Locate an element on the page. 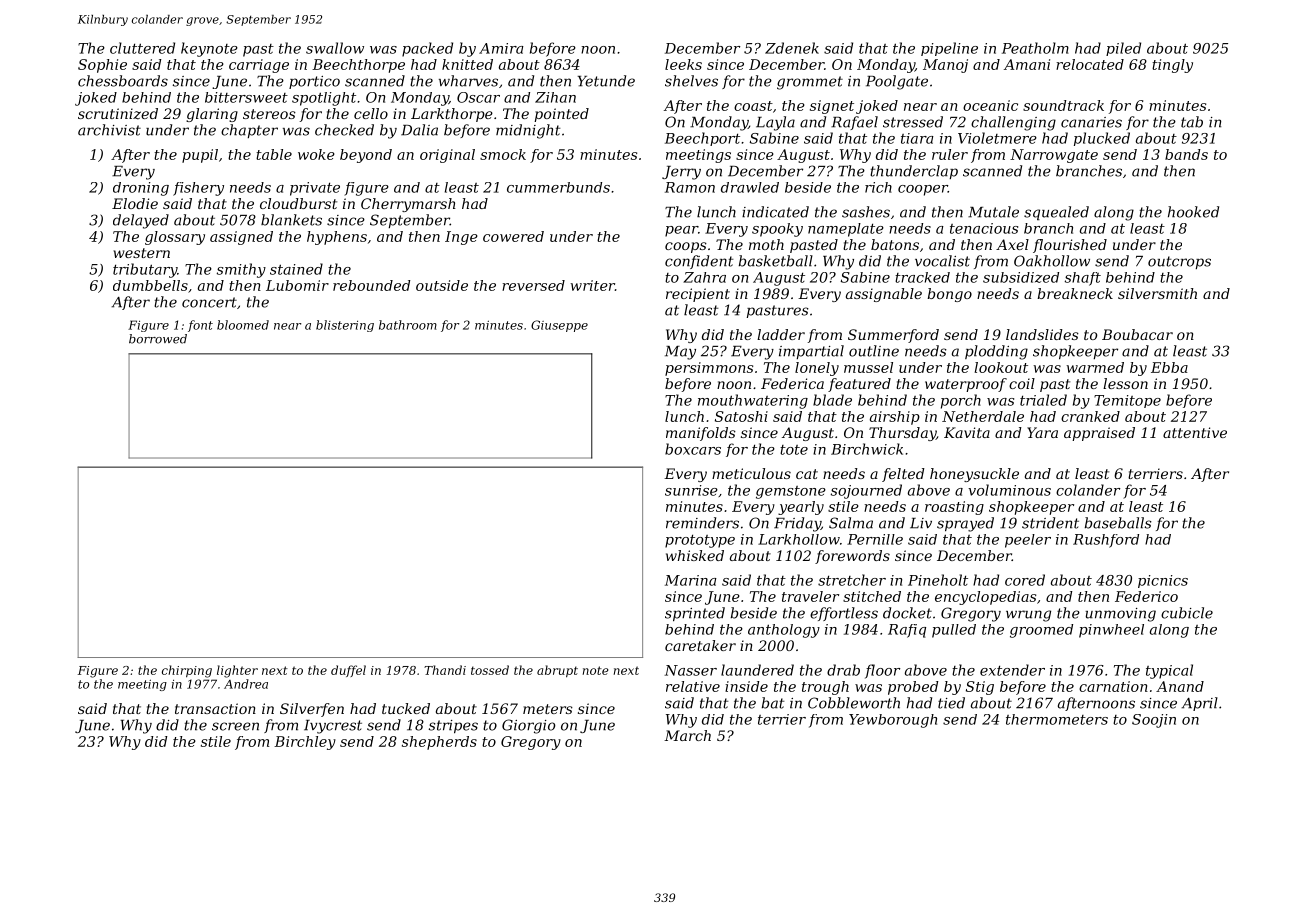 This document has height=924, width=1308. voluminous is located at coordinates (1009, 490).
